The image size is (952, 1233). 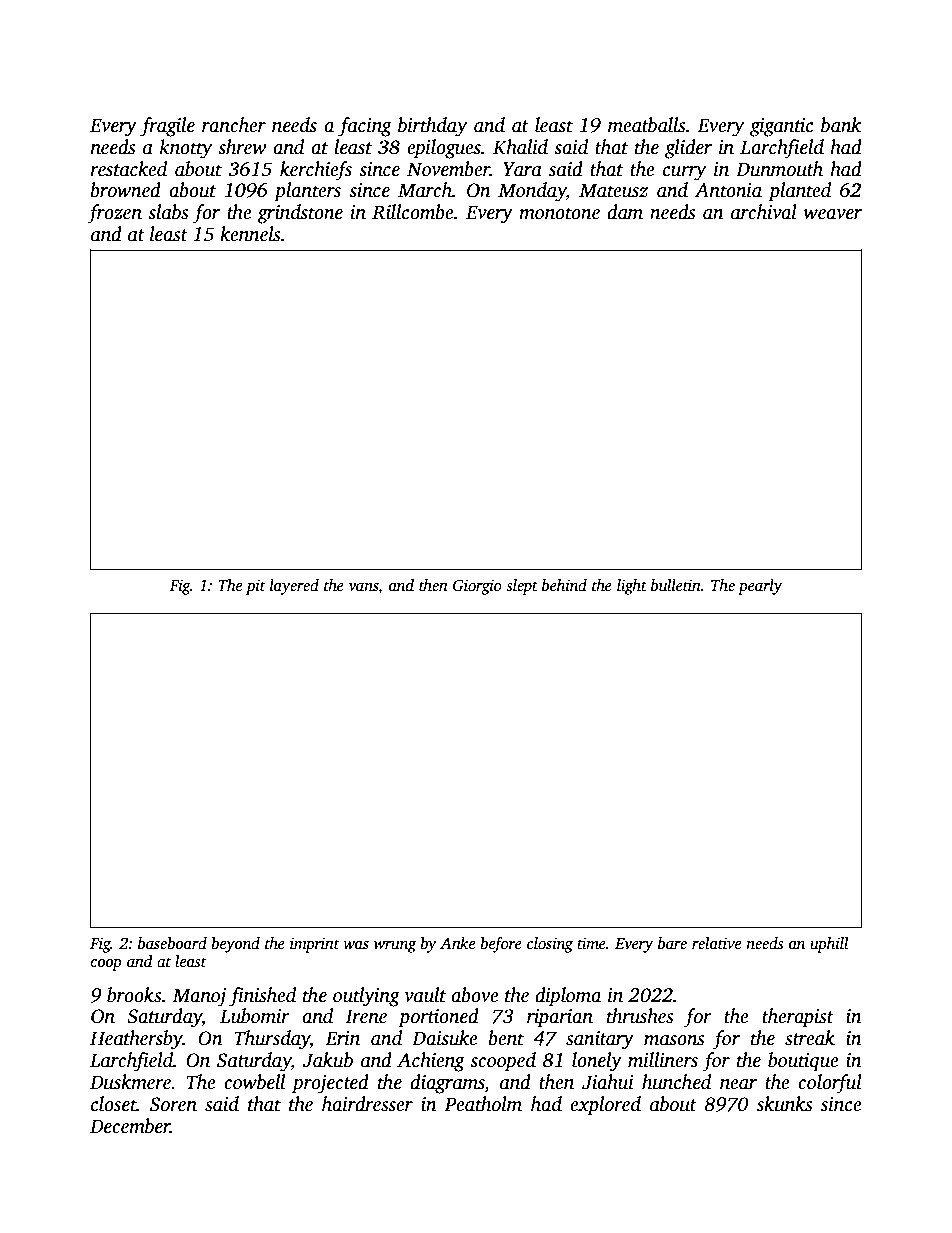 I want to click on Lubomir, so click(x=255, y=1016).
